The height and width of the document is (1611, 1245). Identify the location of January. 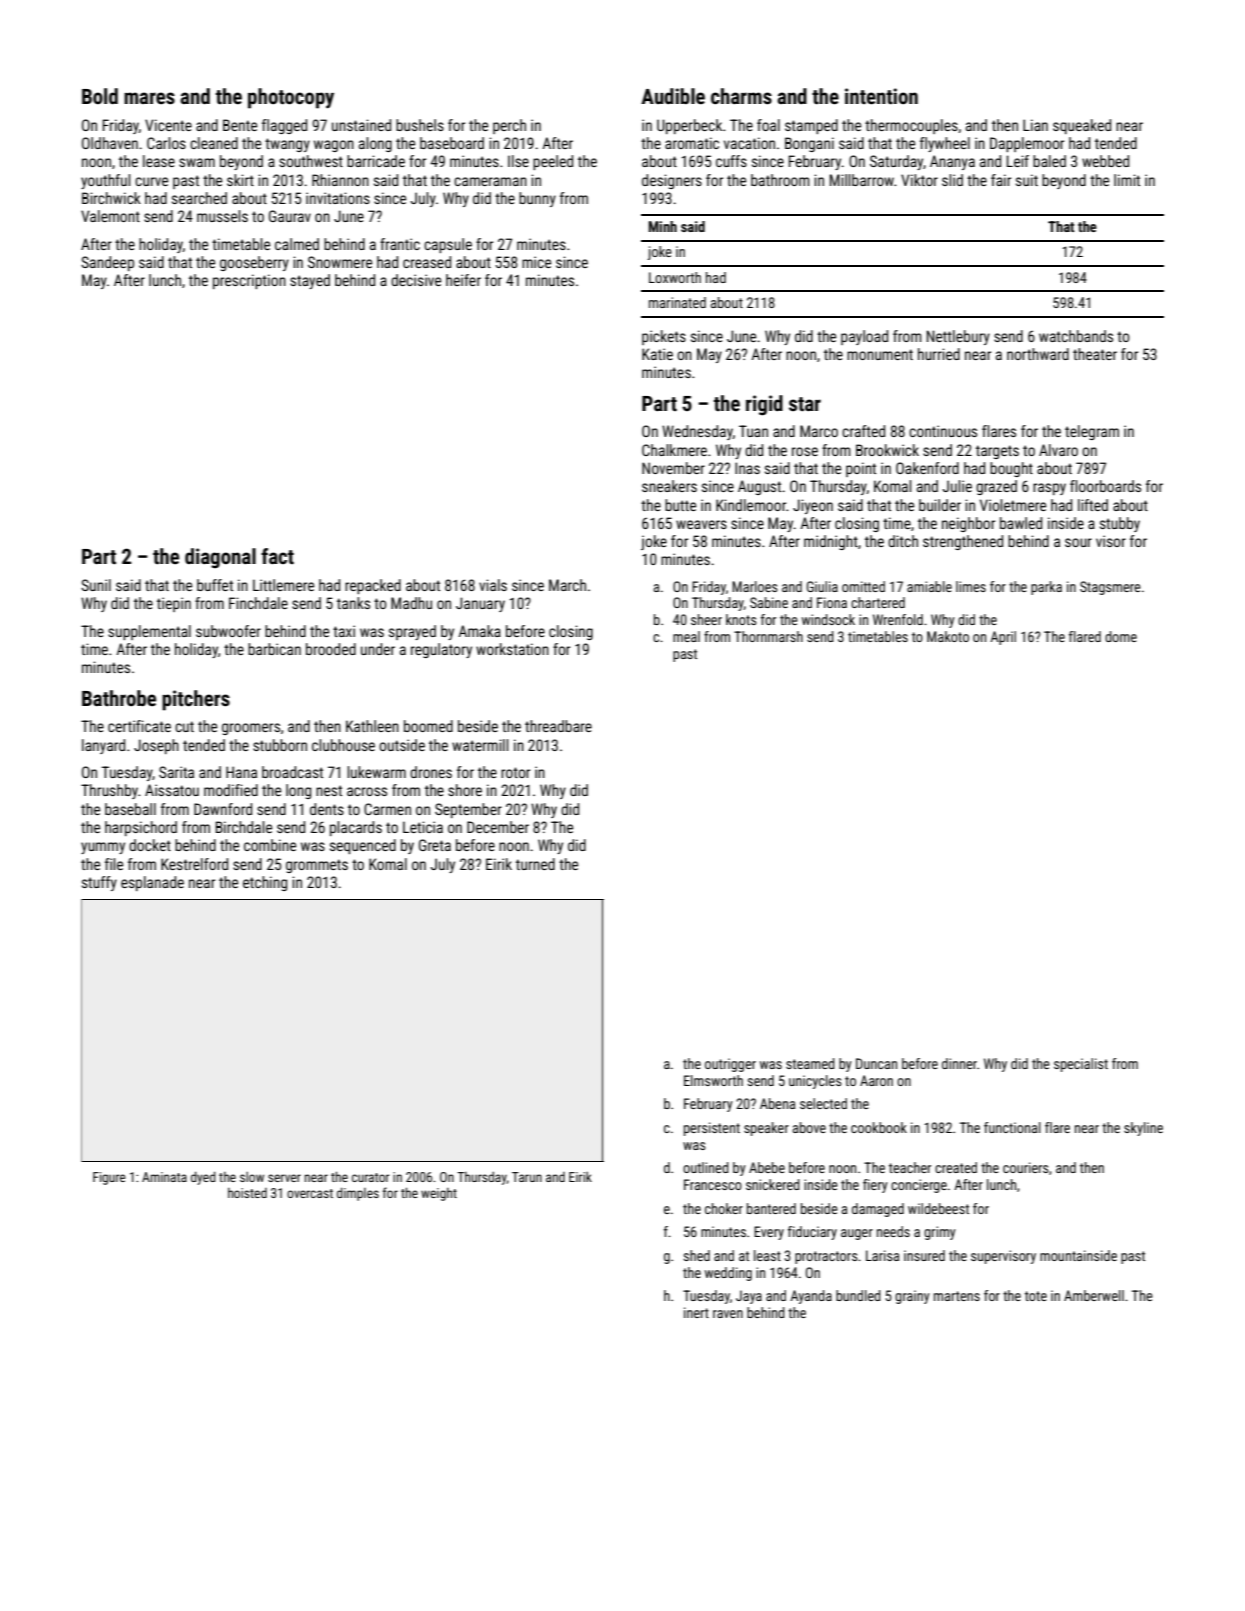
(480, 604).
